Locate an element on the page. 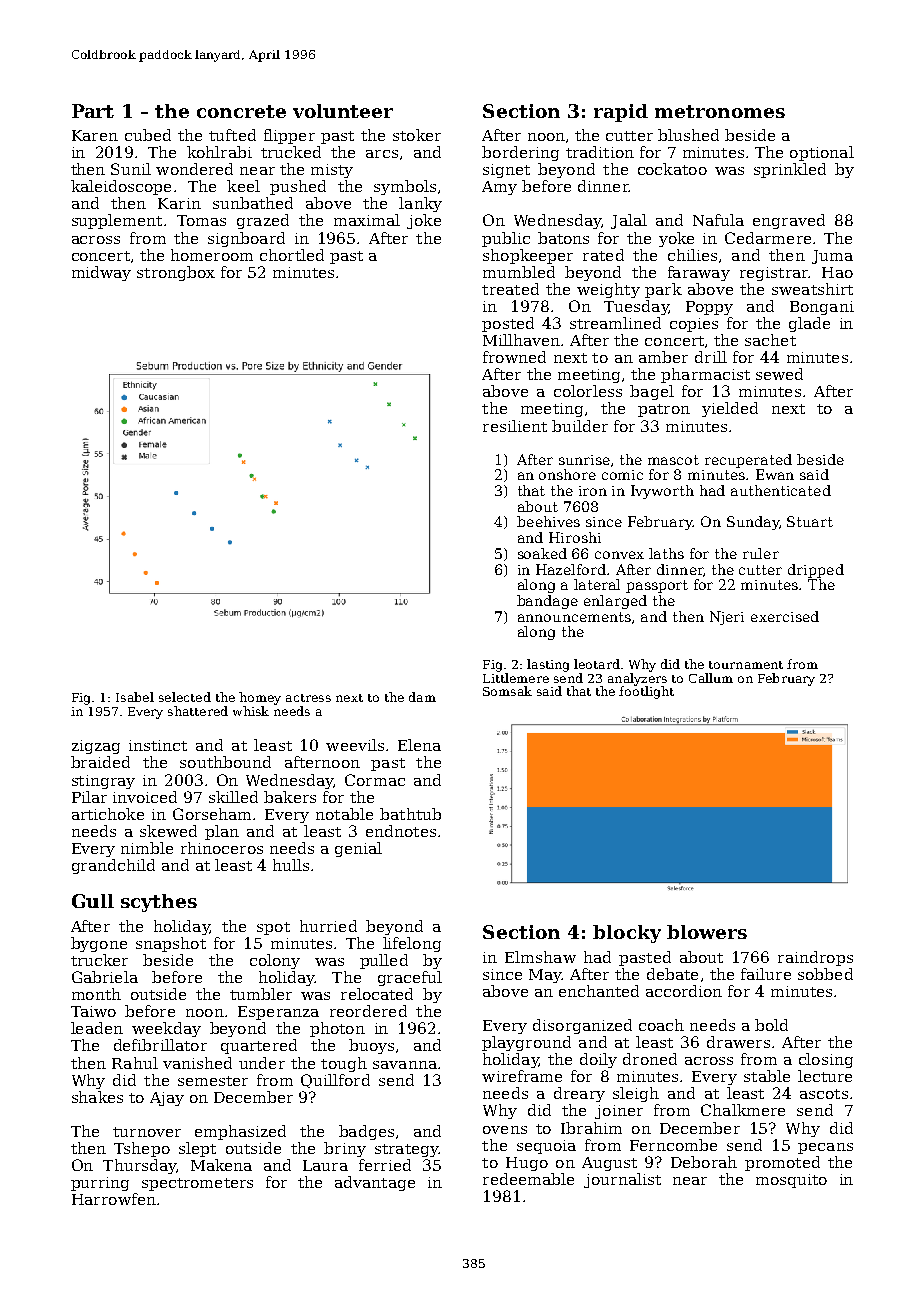 The width and height of the page is (924, 1308). disorganized is located at coordinates (582, 1026).
